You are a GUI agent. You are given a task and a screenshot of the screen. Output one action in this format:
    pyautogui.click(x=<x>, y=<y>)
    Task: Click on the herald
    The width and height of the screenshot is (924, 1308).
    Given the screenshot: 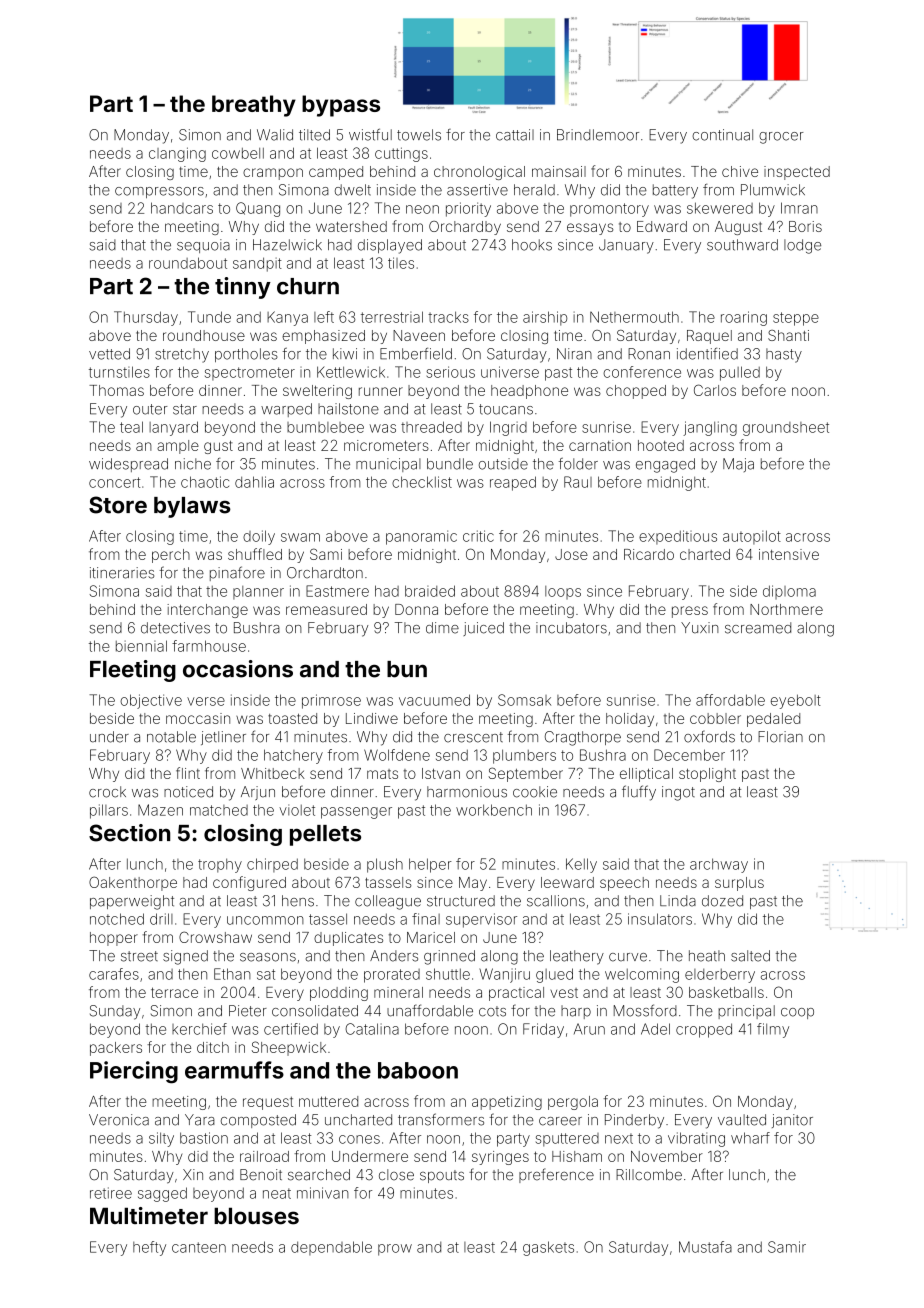 What is the action you would take?
    pyautogui.click(x=534, y=190)
